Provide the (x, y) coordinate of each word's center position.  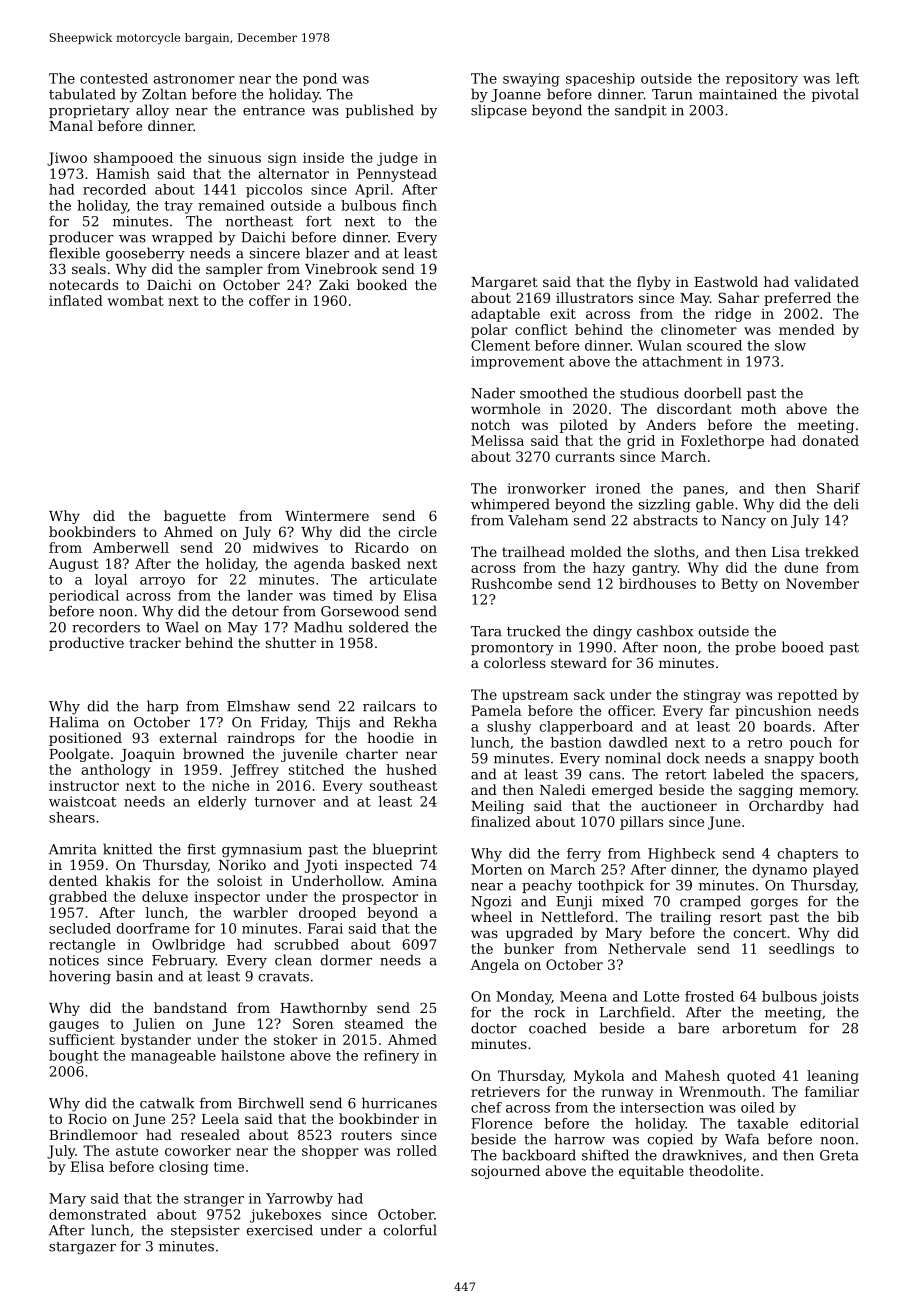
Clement (500, 345)
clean (293, 960)
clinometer (699, 329)
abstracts (665, 520)
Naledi (563, 789)
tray (179, 207)
